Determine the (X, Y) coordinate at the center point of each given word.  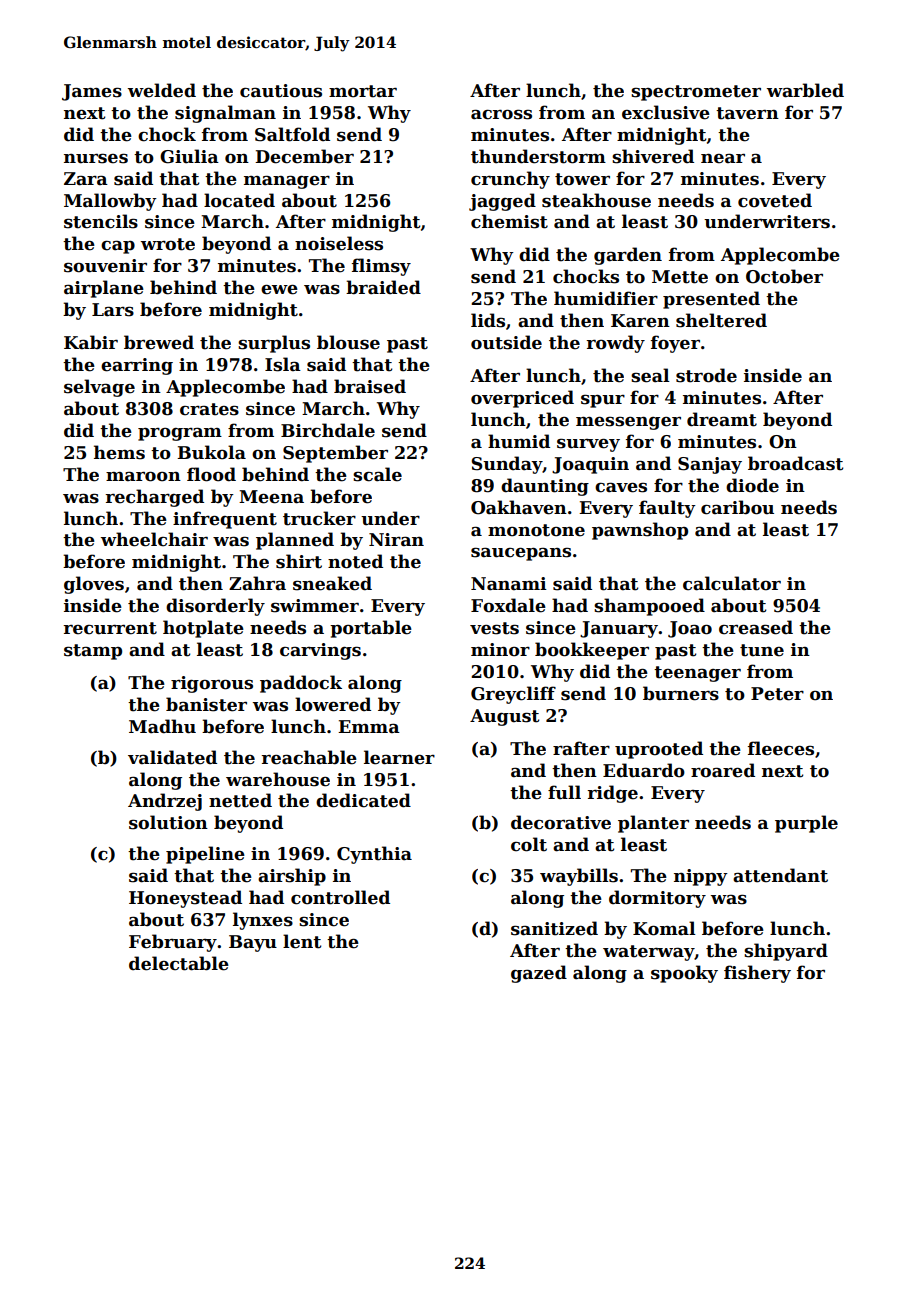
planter (653, 824)
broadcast (795, 463)
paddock (301, 684)
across (501, 114)
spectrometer (696, 93)
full (564, 792)
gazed (539, 974)
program (180, 434)
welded (162, 90)
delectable (179, 963)
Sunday (507, 465)
